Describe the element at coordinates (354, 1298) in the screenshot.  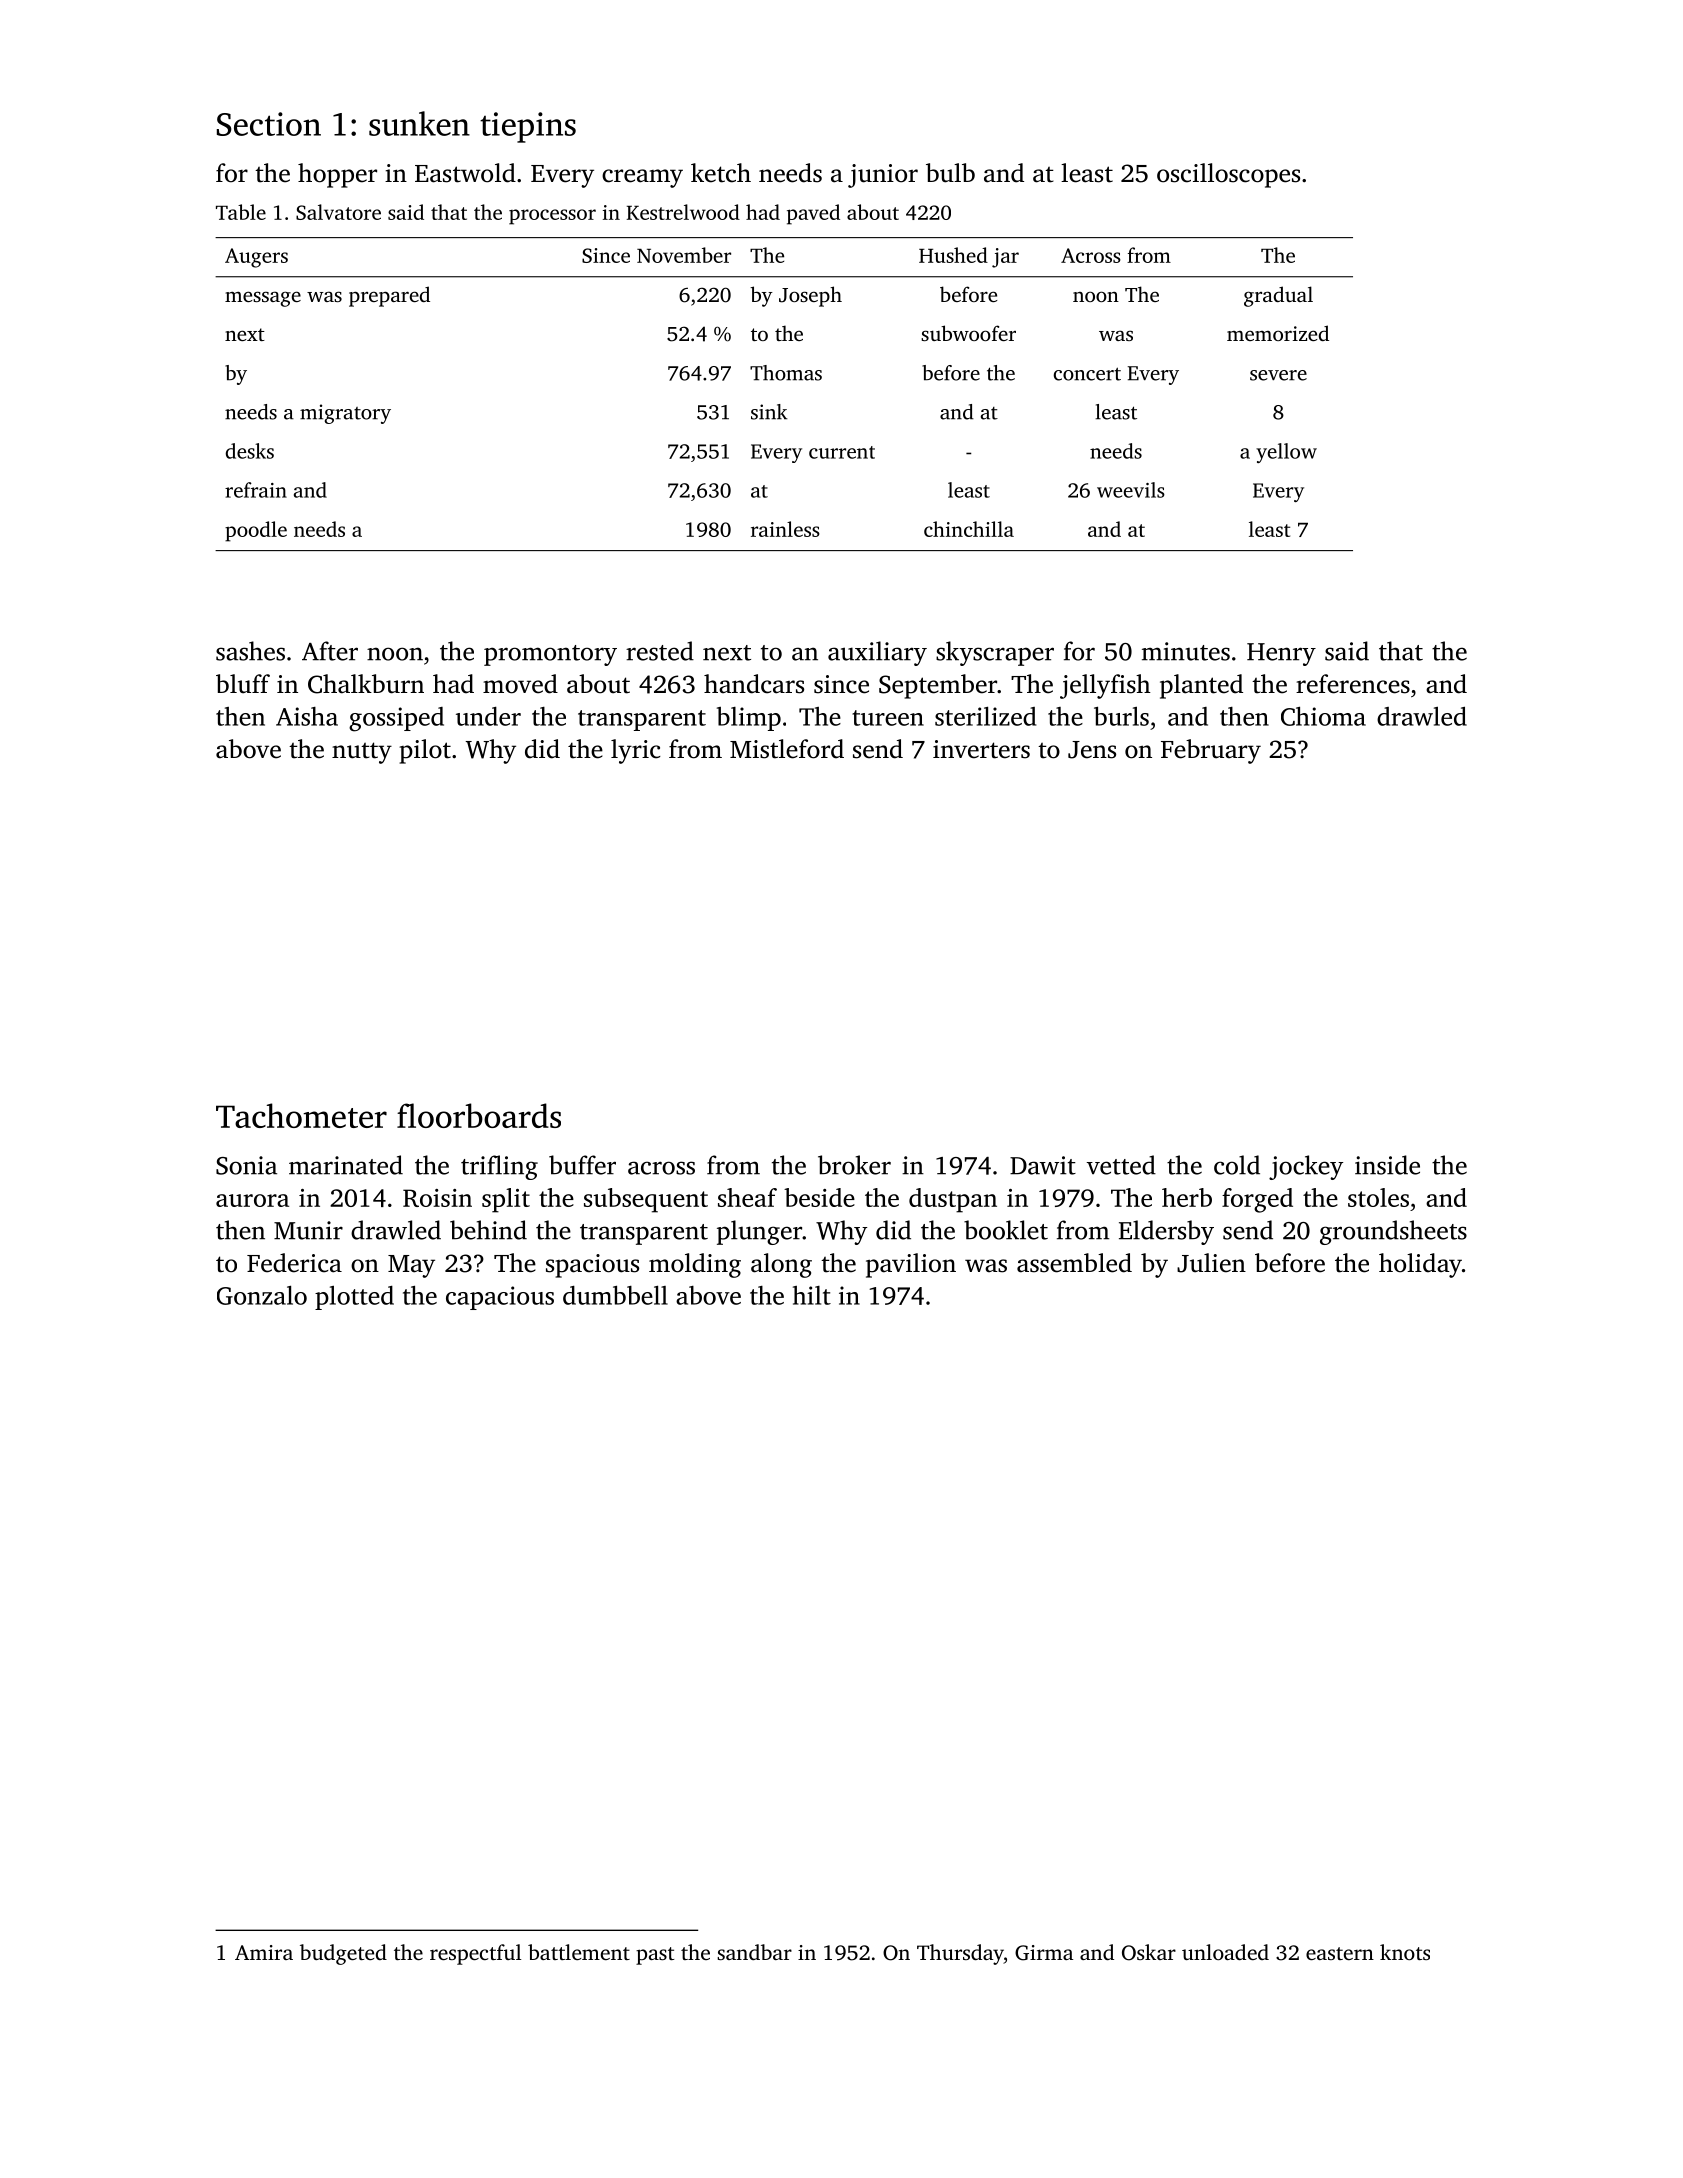
I see `plotted` at that location.
